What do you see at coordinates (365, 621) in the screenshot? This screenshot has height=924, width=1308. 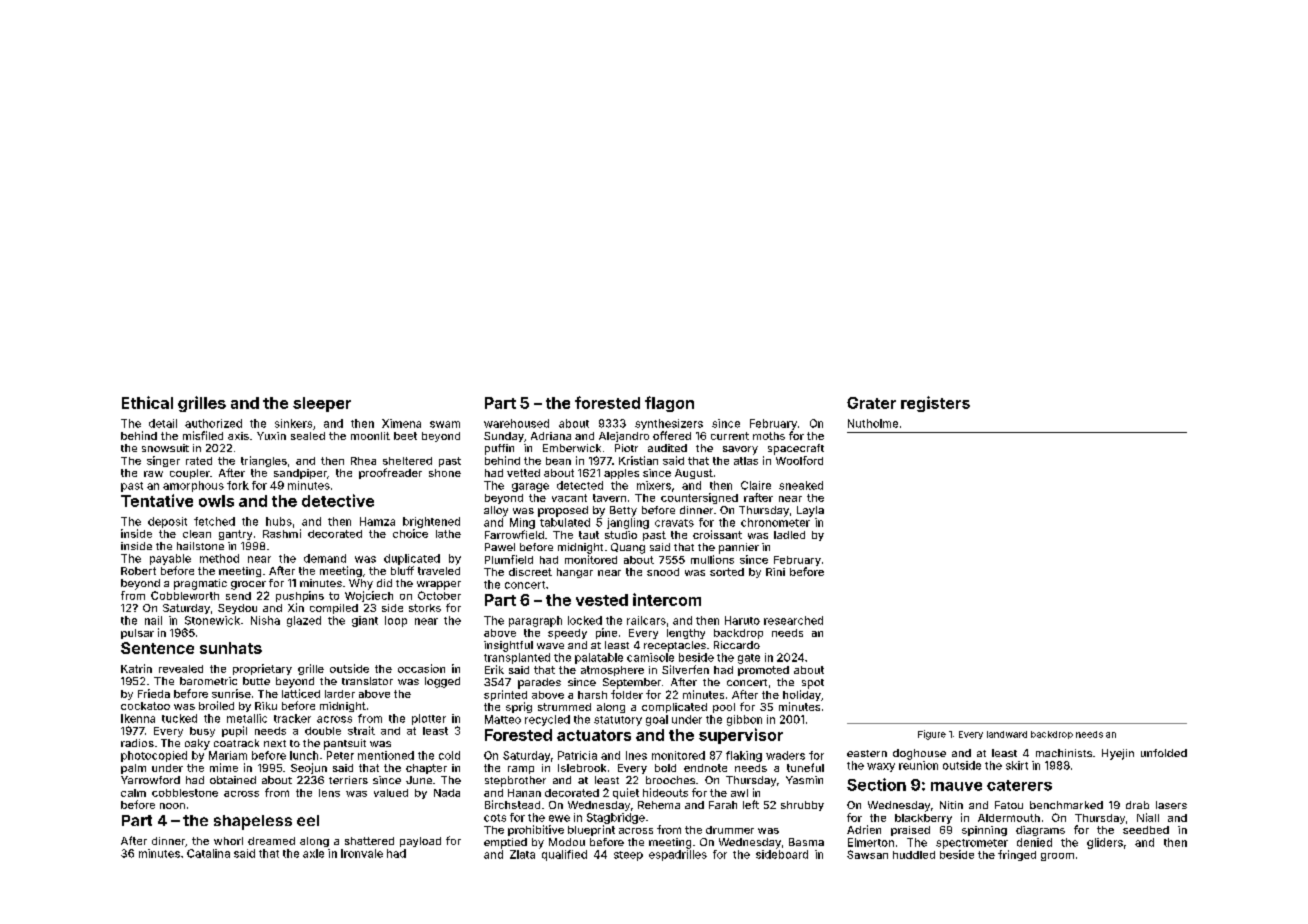 I see `giant` at bounding box center [365, 621].
